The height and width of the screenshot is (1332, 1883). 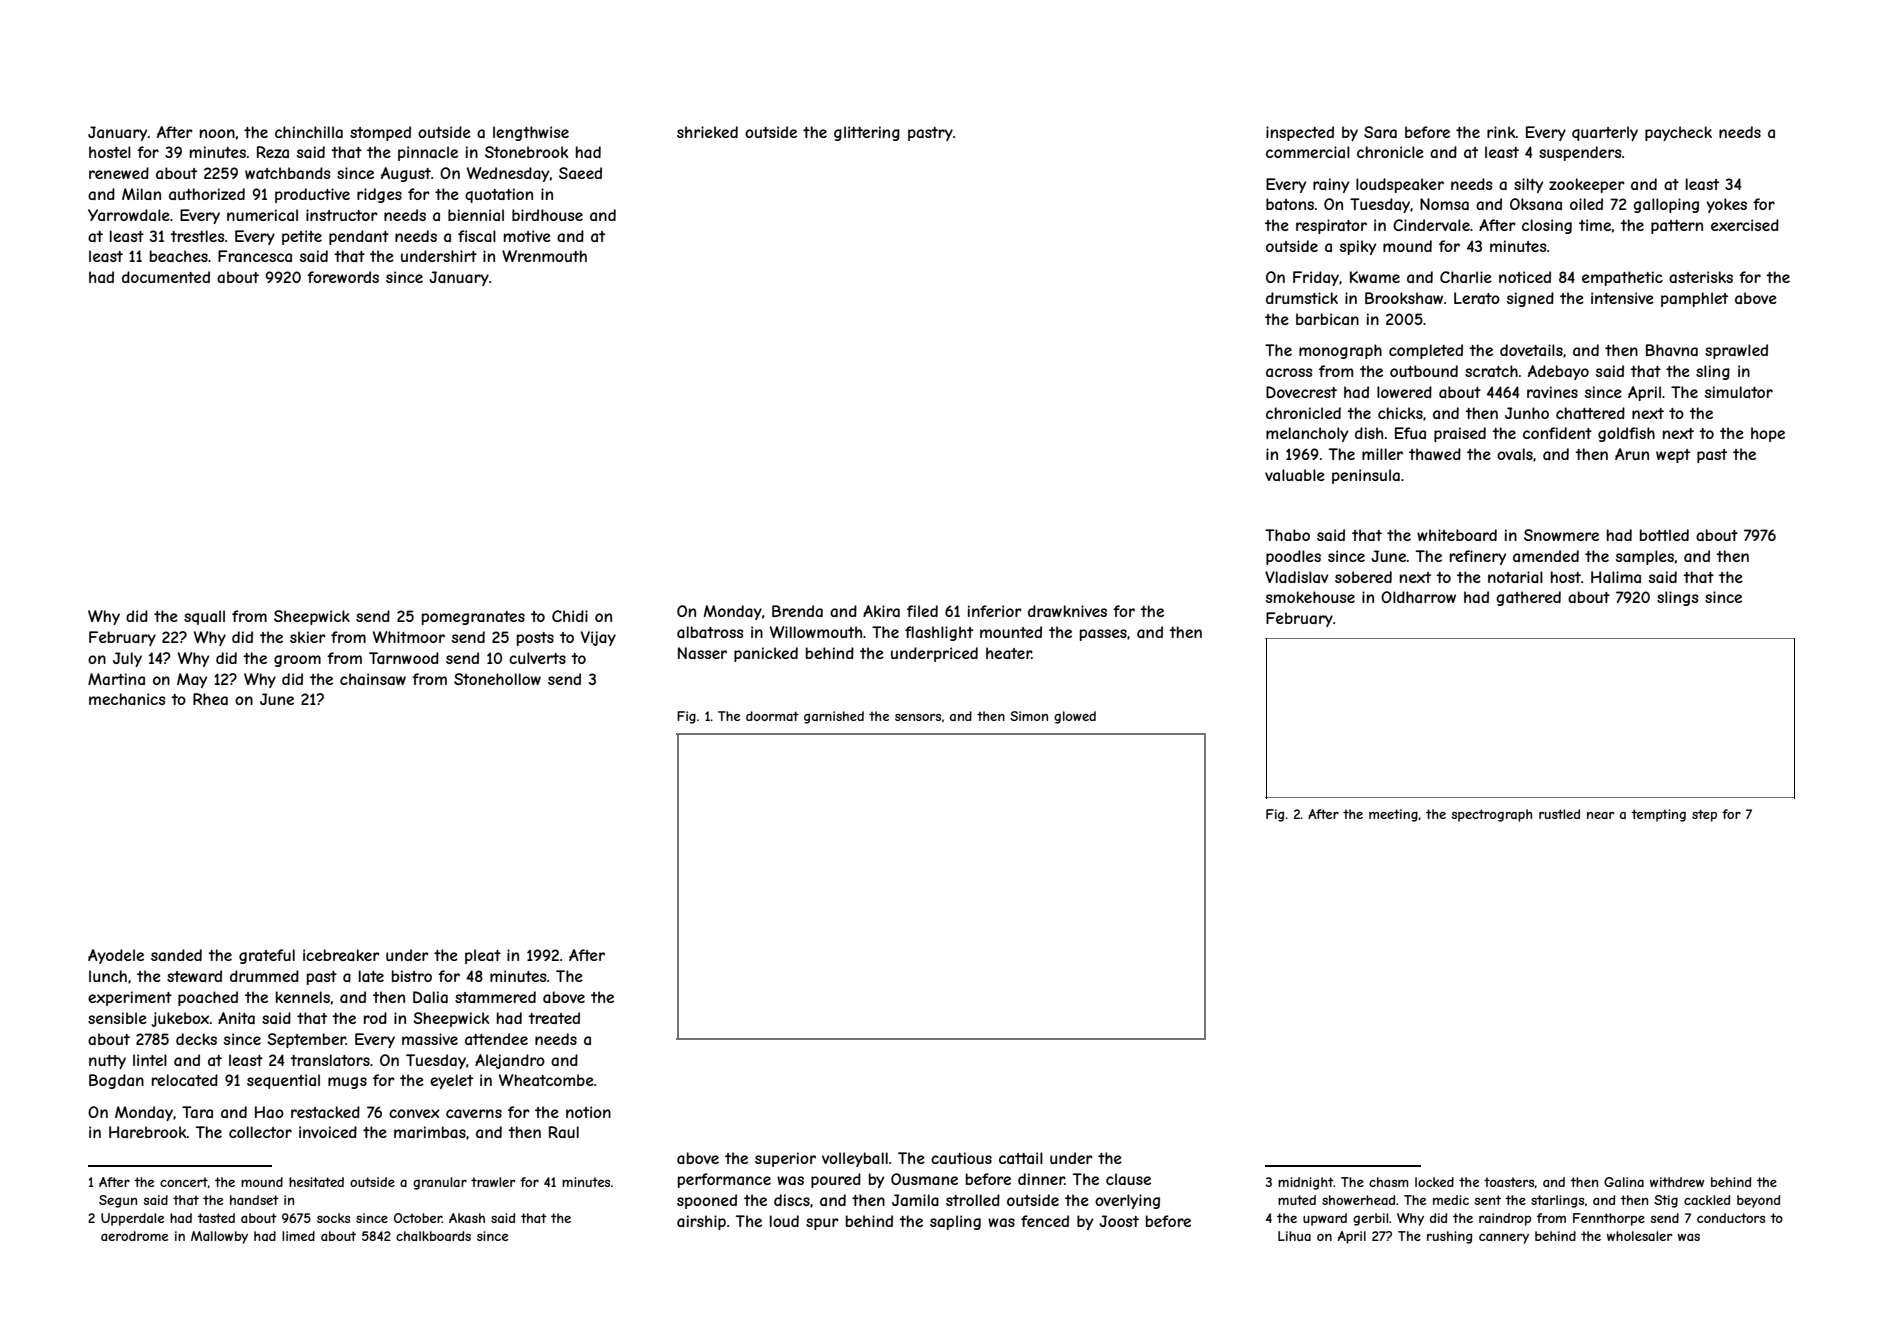 What do you see at coordinates (373, 679) in the screenshot?
I see `chainsaw` at bounding box center [373, 679].
